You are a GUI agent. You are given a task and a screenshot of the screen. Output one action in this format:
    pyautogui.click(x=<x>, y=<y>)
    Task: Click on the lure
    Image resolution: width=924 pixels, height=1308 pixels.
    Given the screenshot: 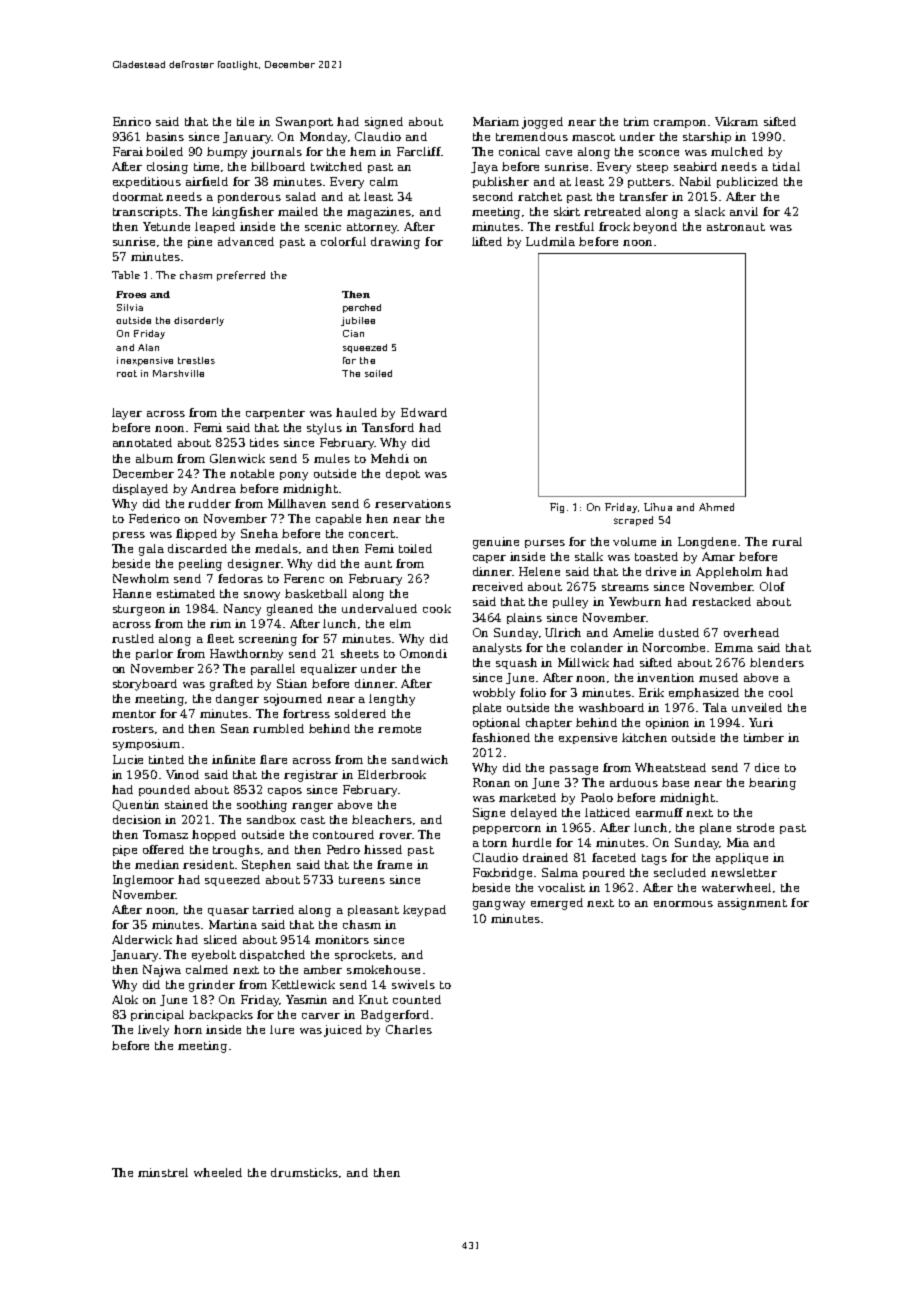 What is the action you would take?
    pyautogui.click(x=282, y=1029)
